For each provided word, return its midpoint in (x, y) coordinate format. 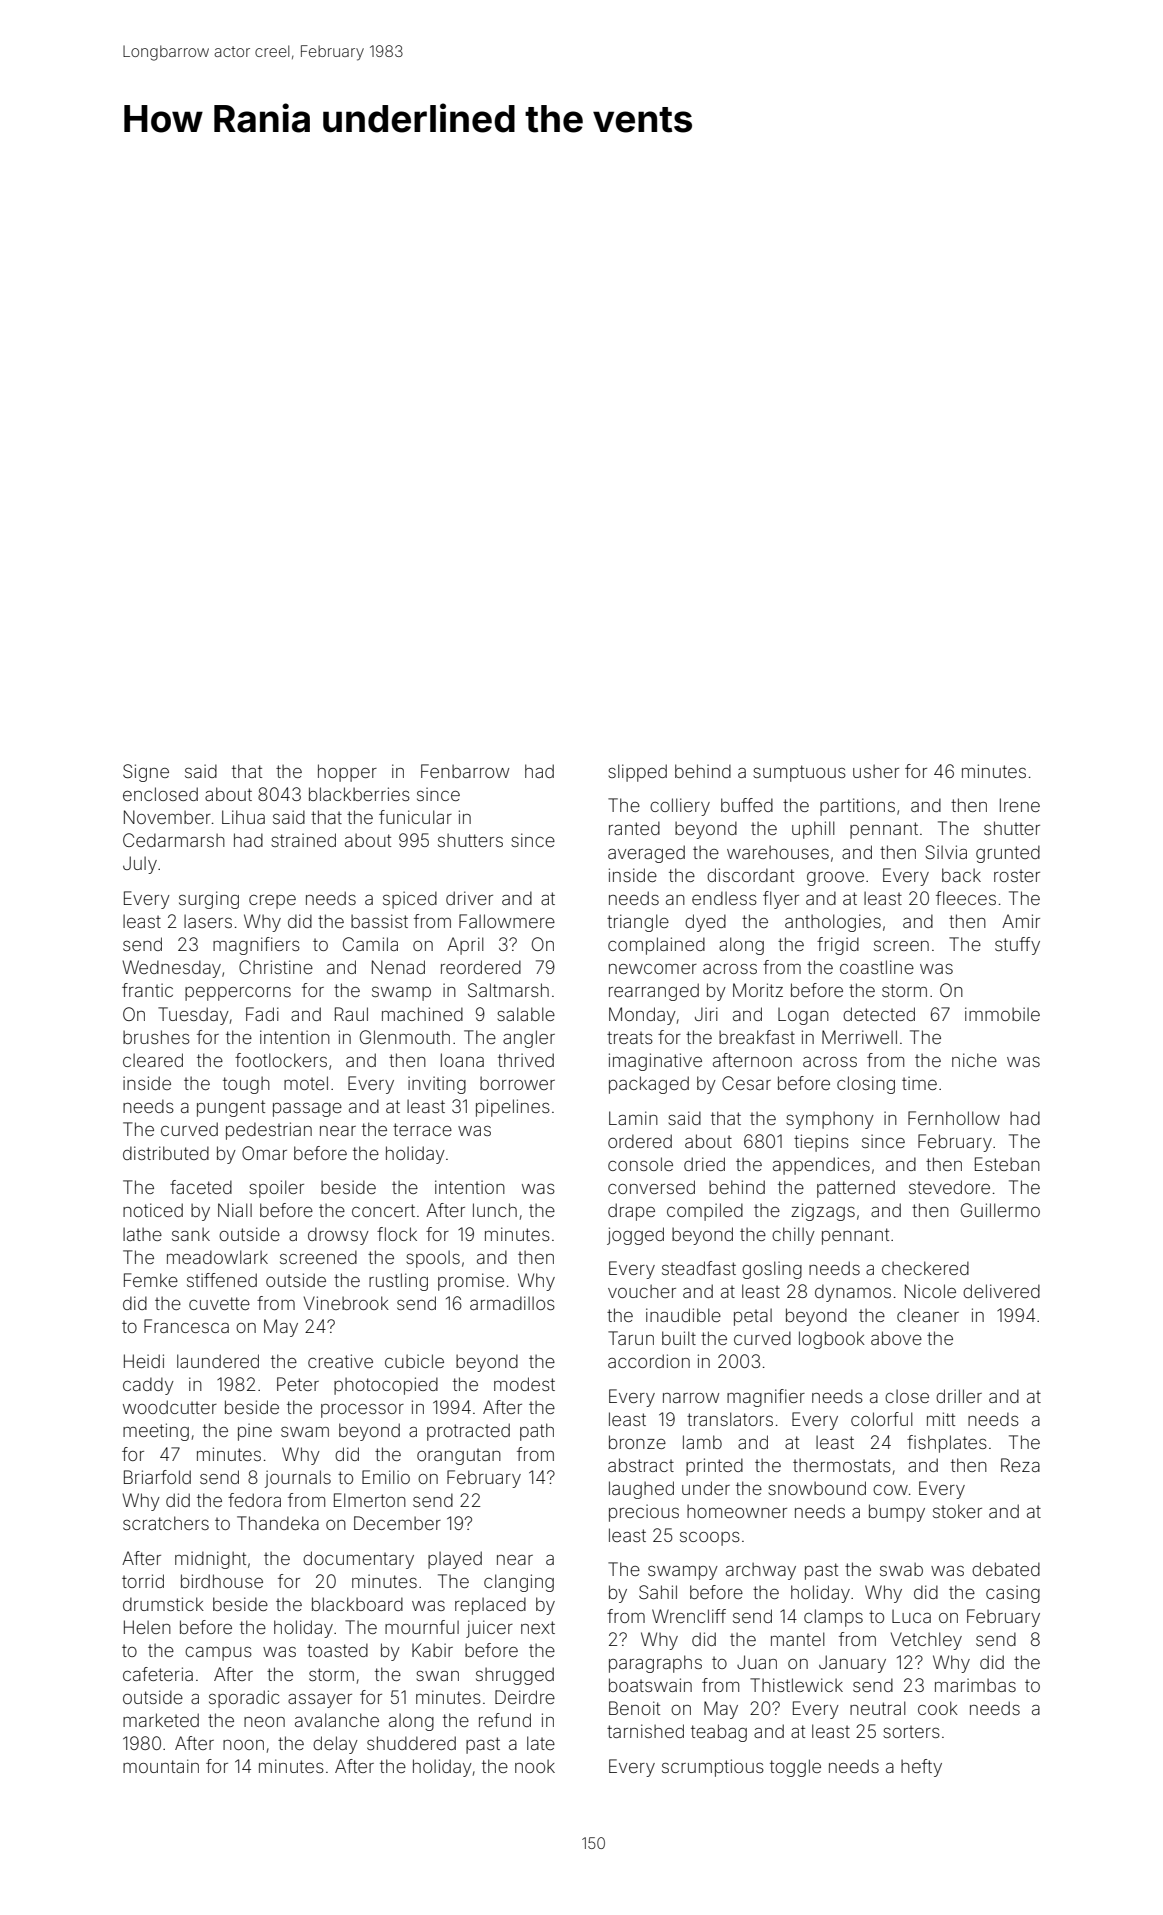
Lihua (243, 817)
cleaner (928, 1315)
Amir (1021, 921)
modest (524, 1384)
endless (724, 898)
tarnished (645, 1731)
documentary (358, 1560)
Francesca (186, 1326)
